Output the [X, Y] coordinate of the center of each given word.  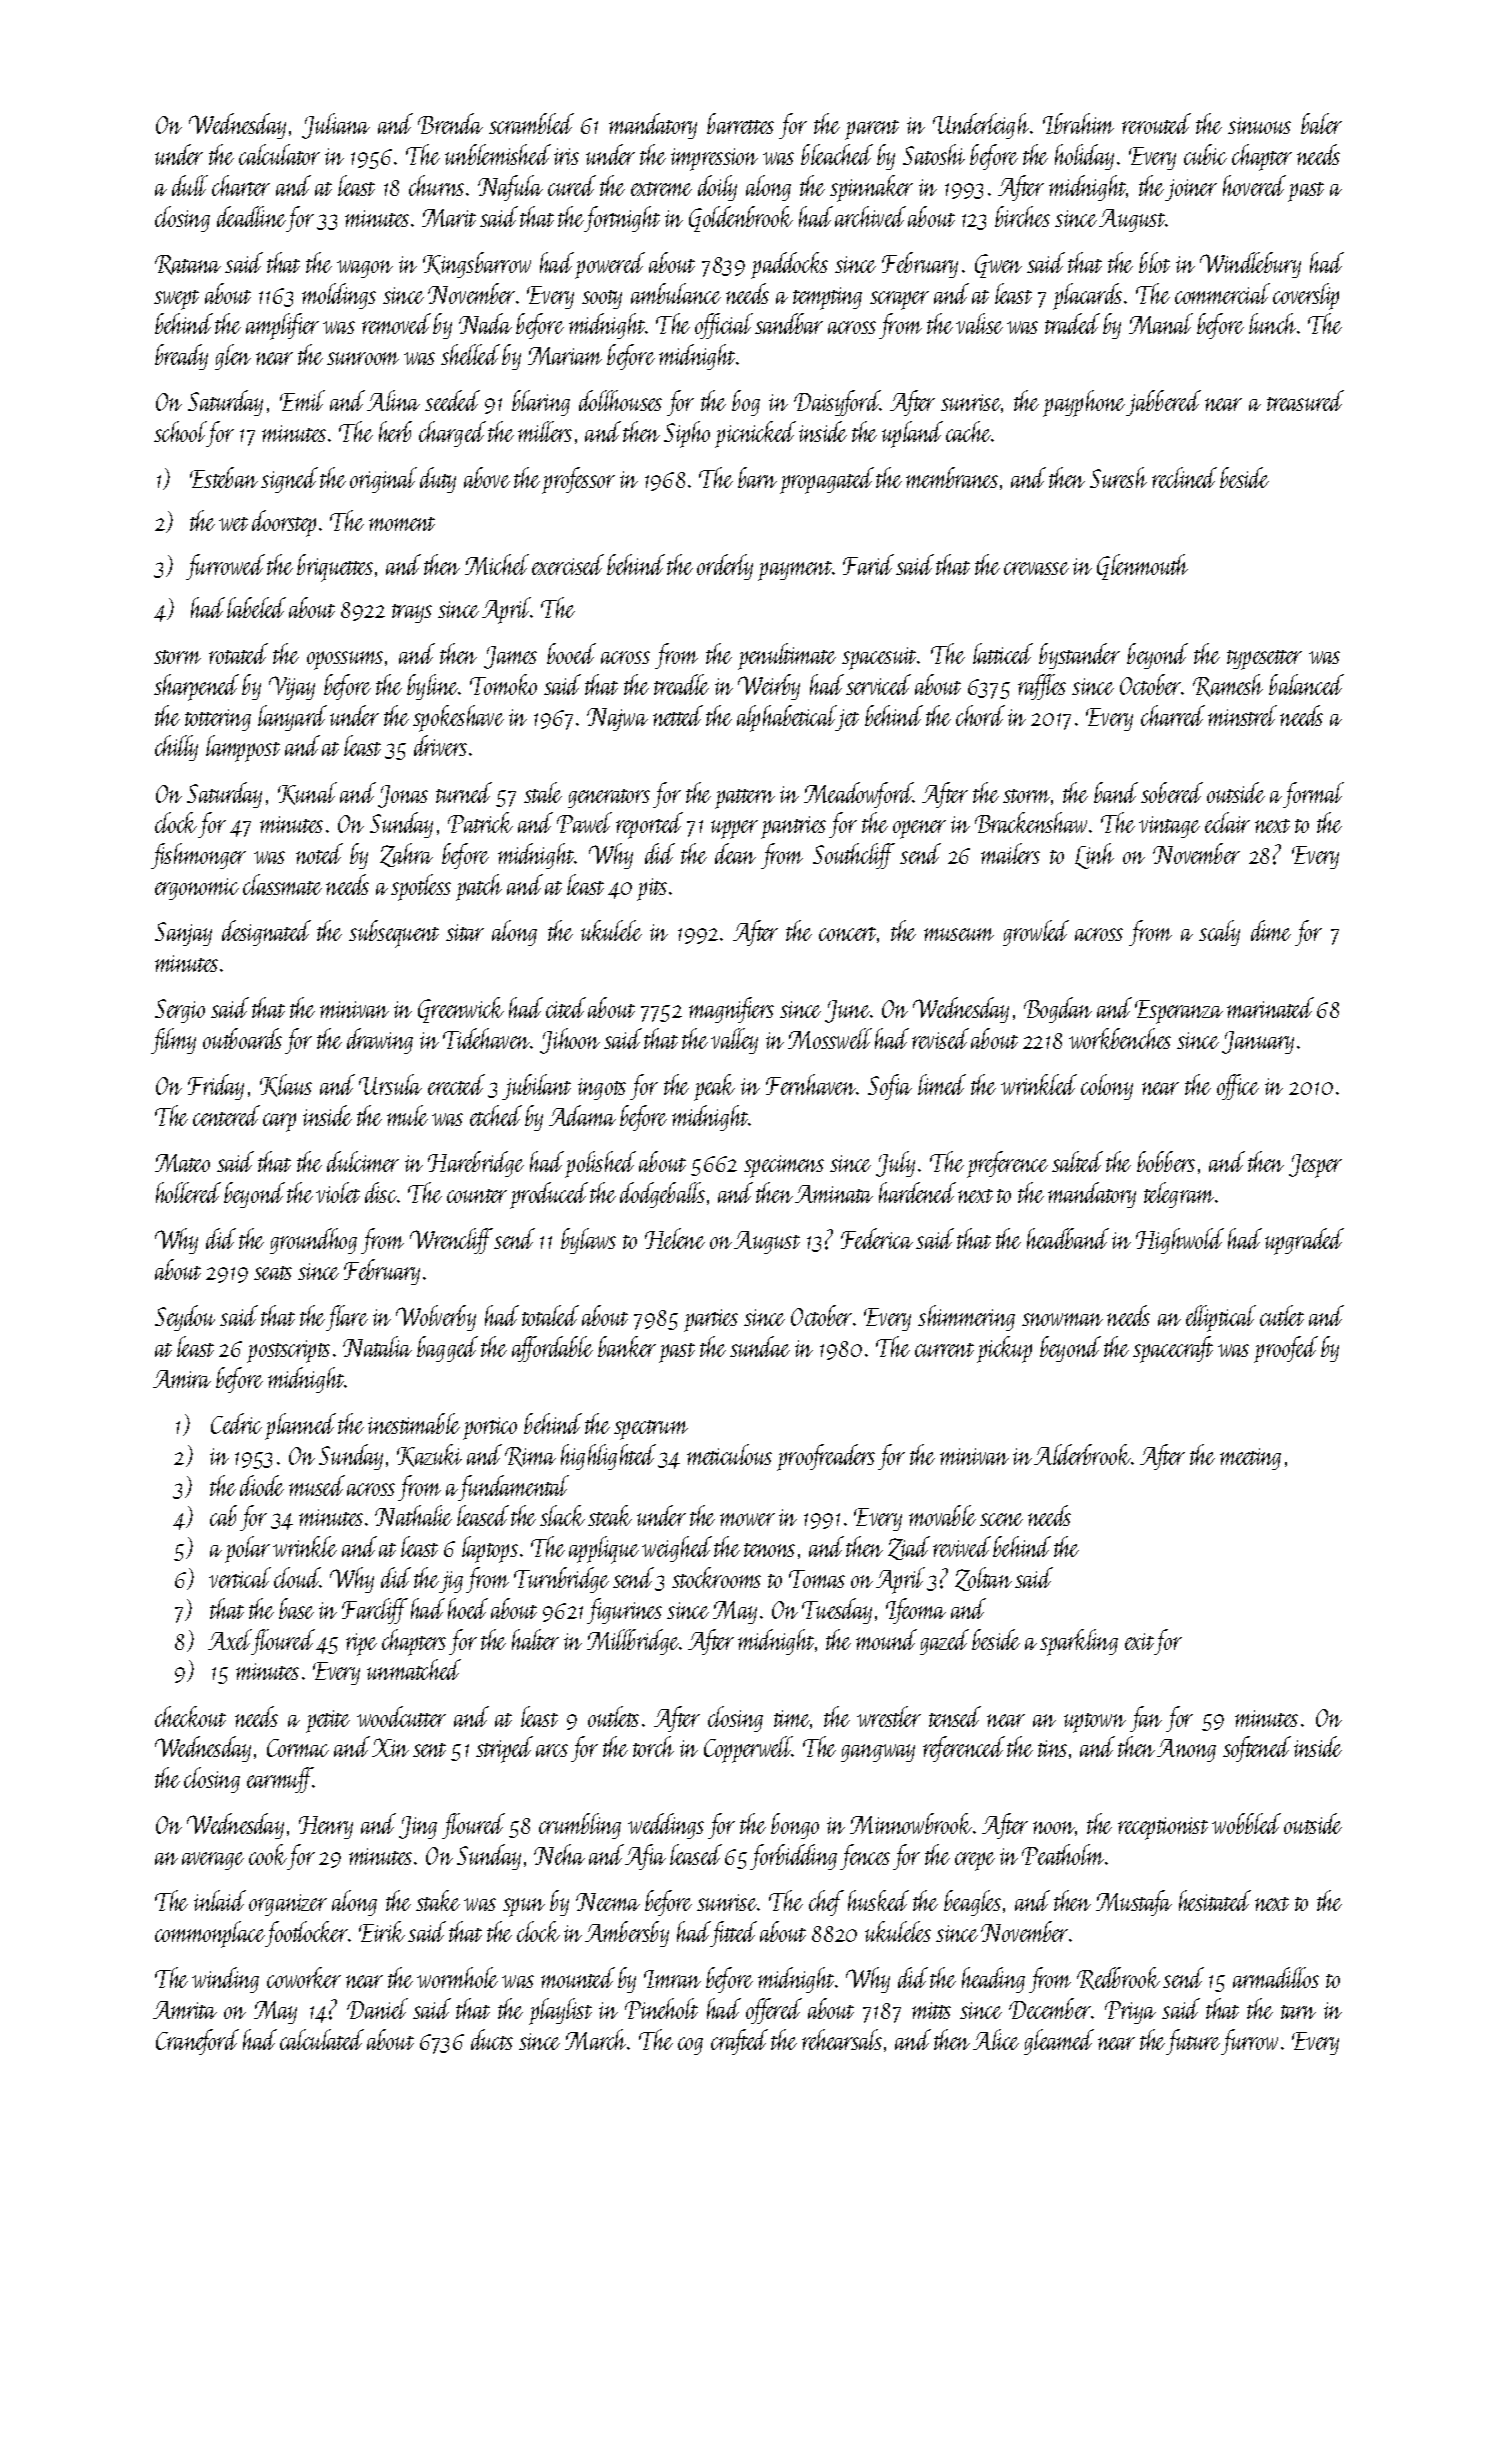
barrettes [740, 123]
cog [690, 2046]
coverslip [1306, 296]
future [1193, 2042]
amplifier [282, 326]
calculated [322, 2039]
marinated [1270, 1007]
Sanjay [183, 934]
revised [940, 1038]
